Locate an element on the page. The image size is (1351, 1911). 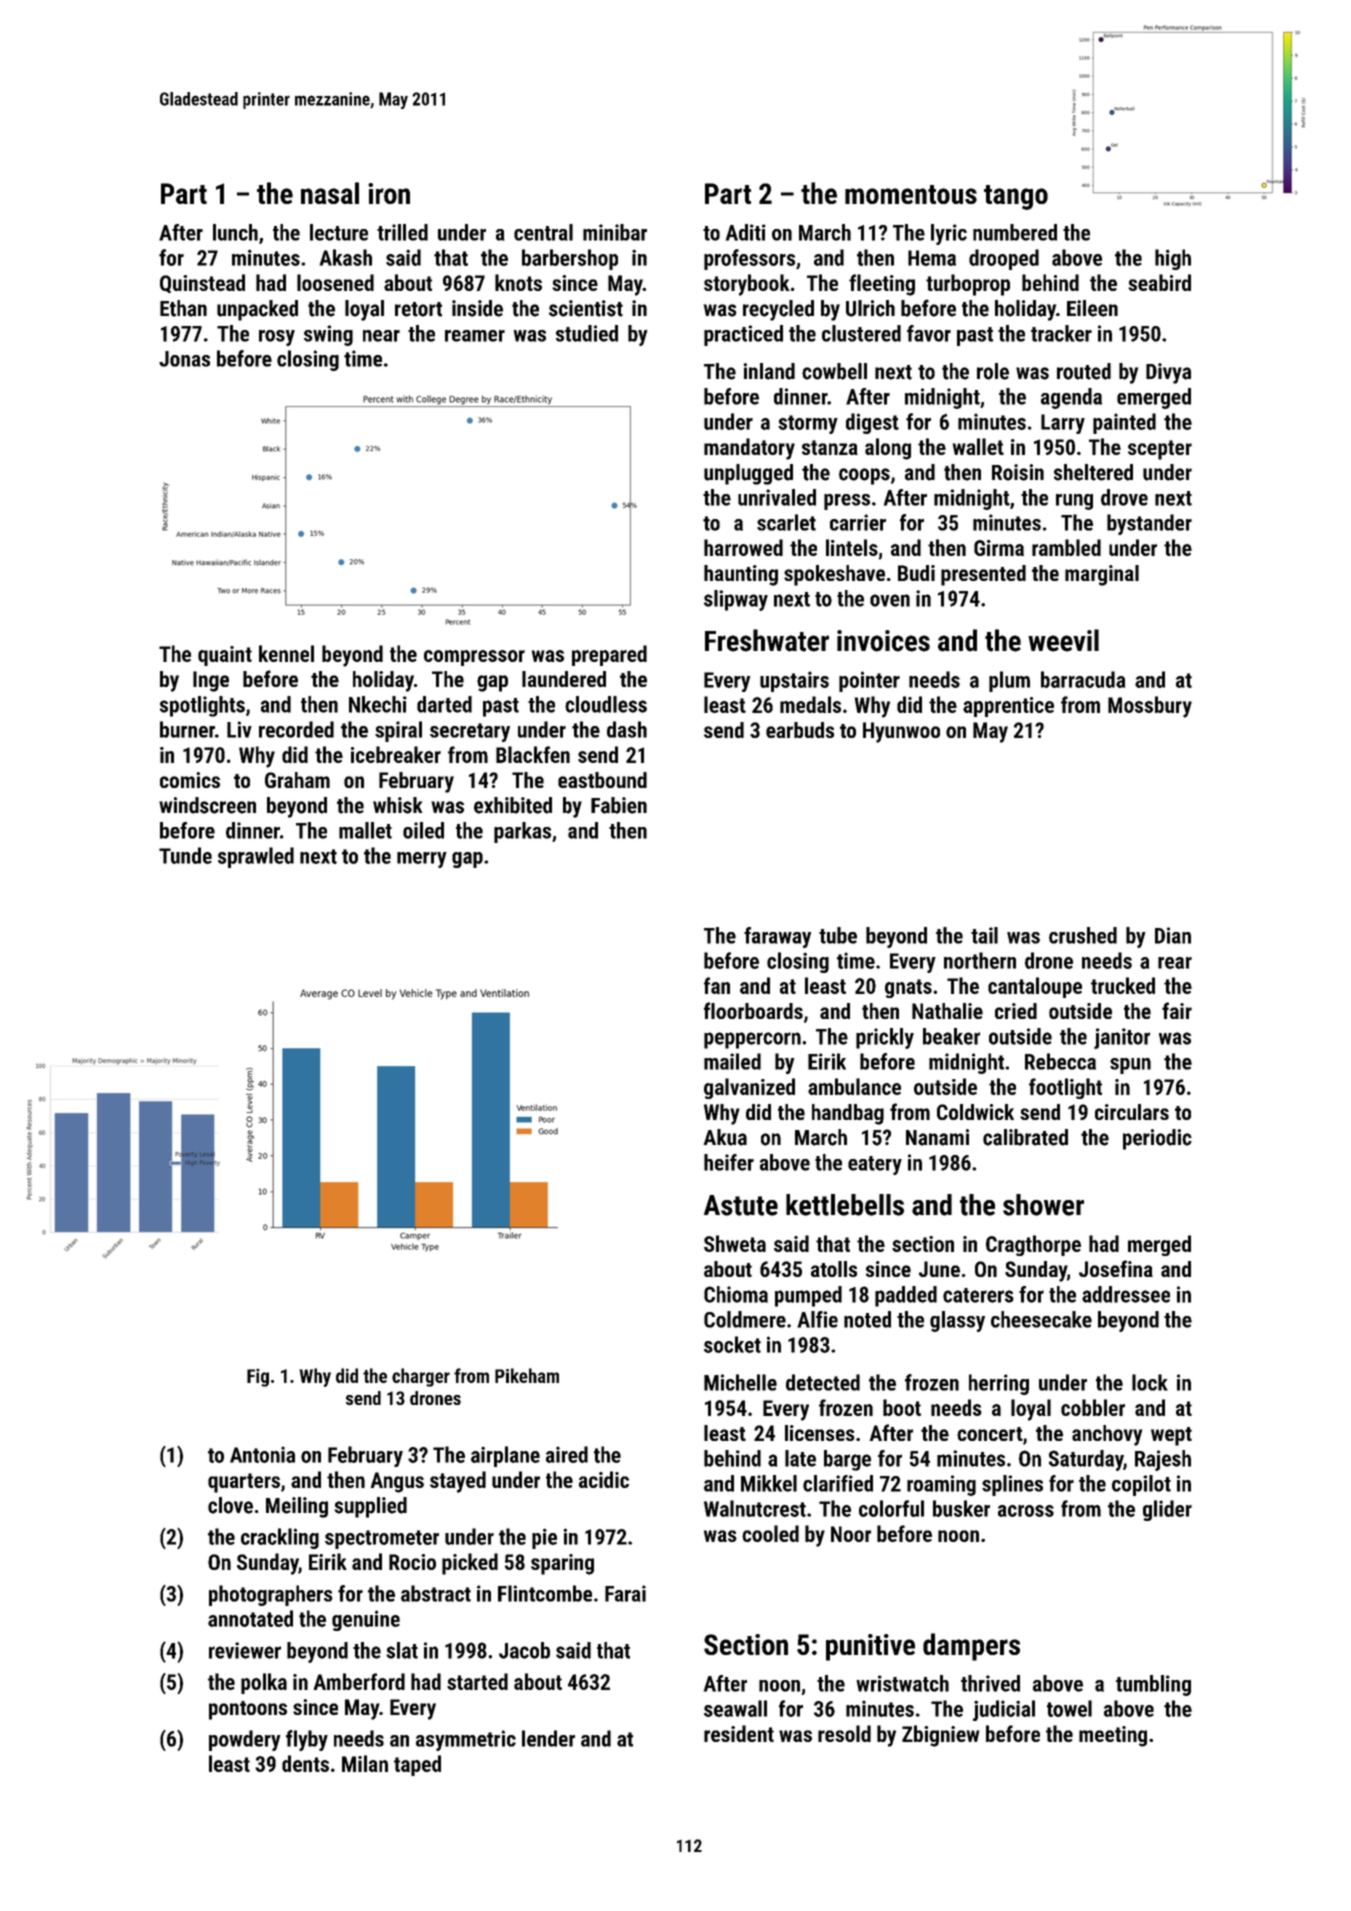
fan is located at coordinates (717, 985).
